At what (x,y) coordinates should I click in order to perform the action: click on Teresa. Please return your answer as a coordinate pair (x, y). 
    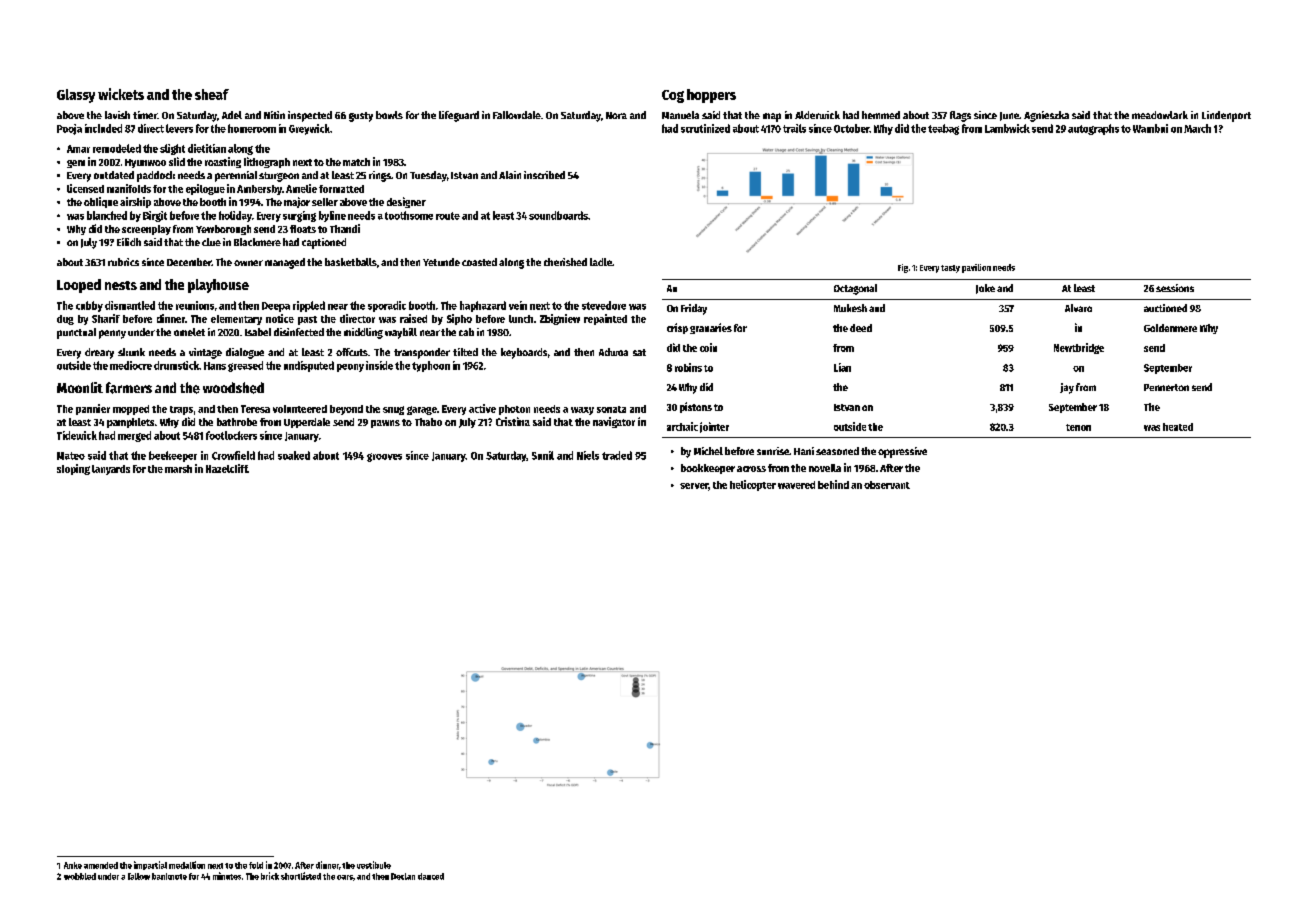
    Looking at the image, I should click on (255, 409).
